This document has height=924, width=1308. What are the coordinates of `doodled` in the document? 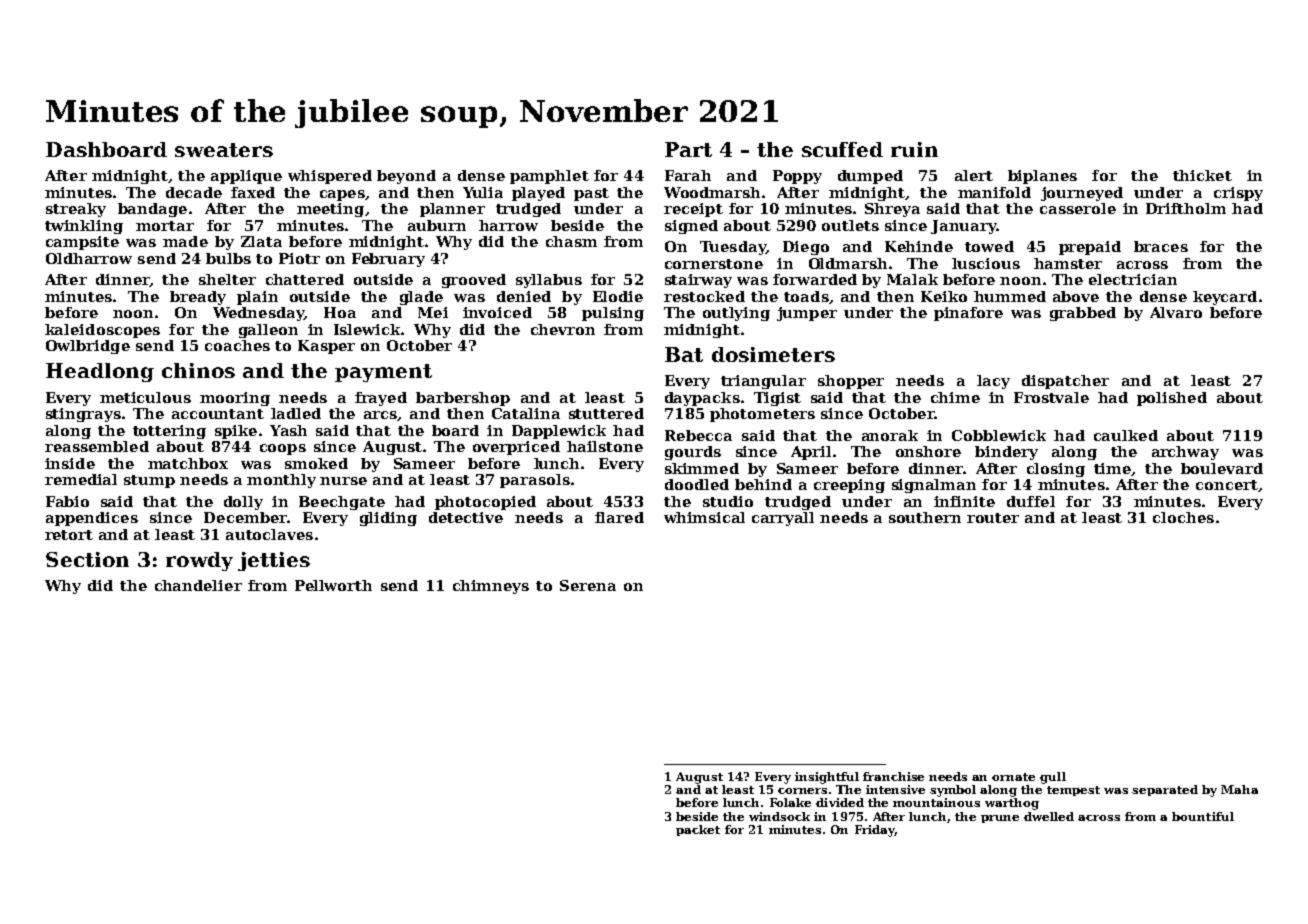 It's located at (697, 484).
